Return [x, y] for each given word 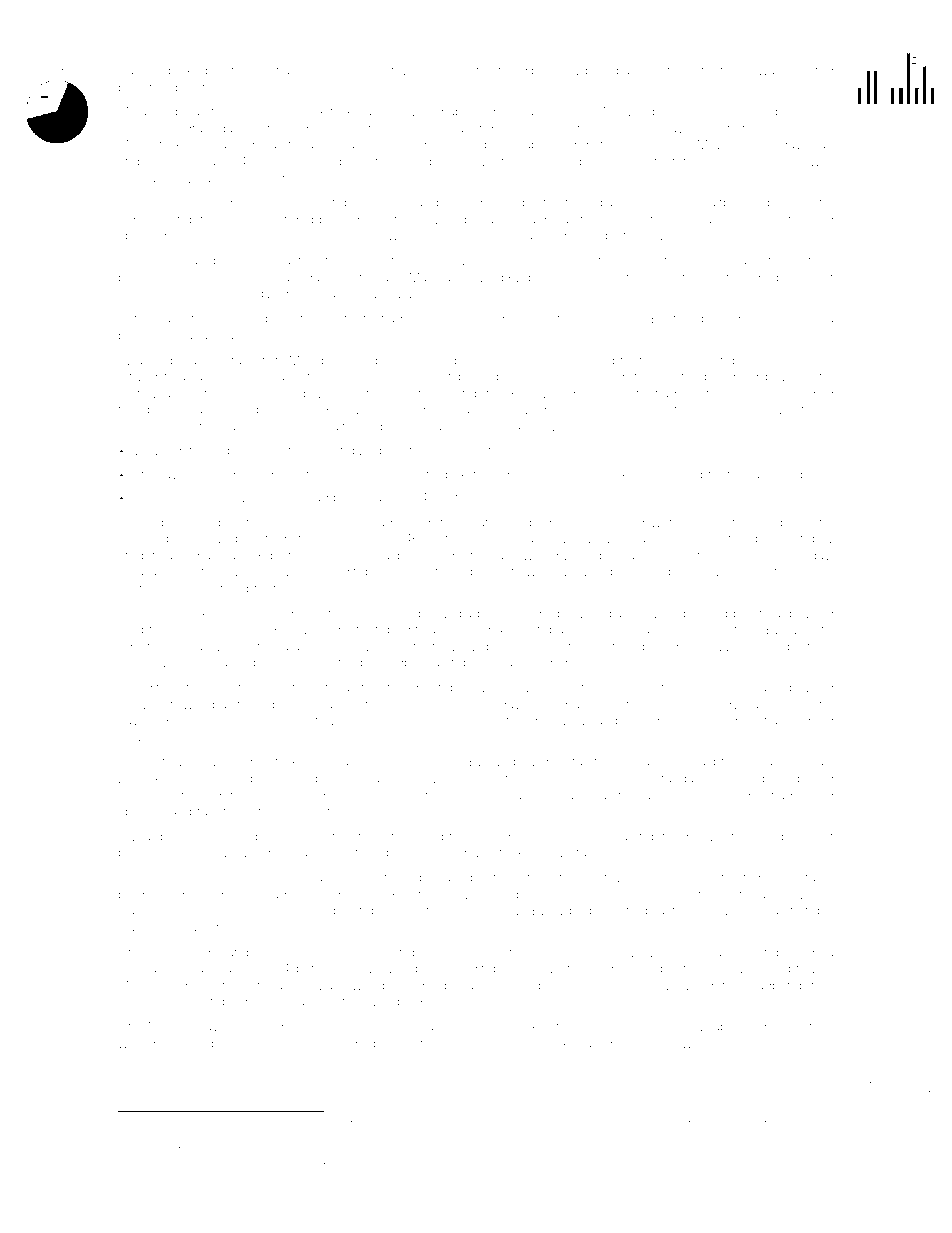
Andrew [339, 629]
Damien [141, 70]
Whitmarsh [271, 497]
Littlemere [431, 70]
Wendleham [749, 571]
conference [720, 70]
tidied [357, 1165]
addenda [177, 1137]
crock [817, 1027]
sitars [389, 571]
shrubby [809, 540]
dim [156, 687]
